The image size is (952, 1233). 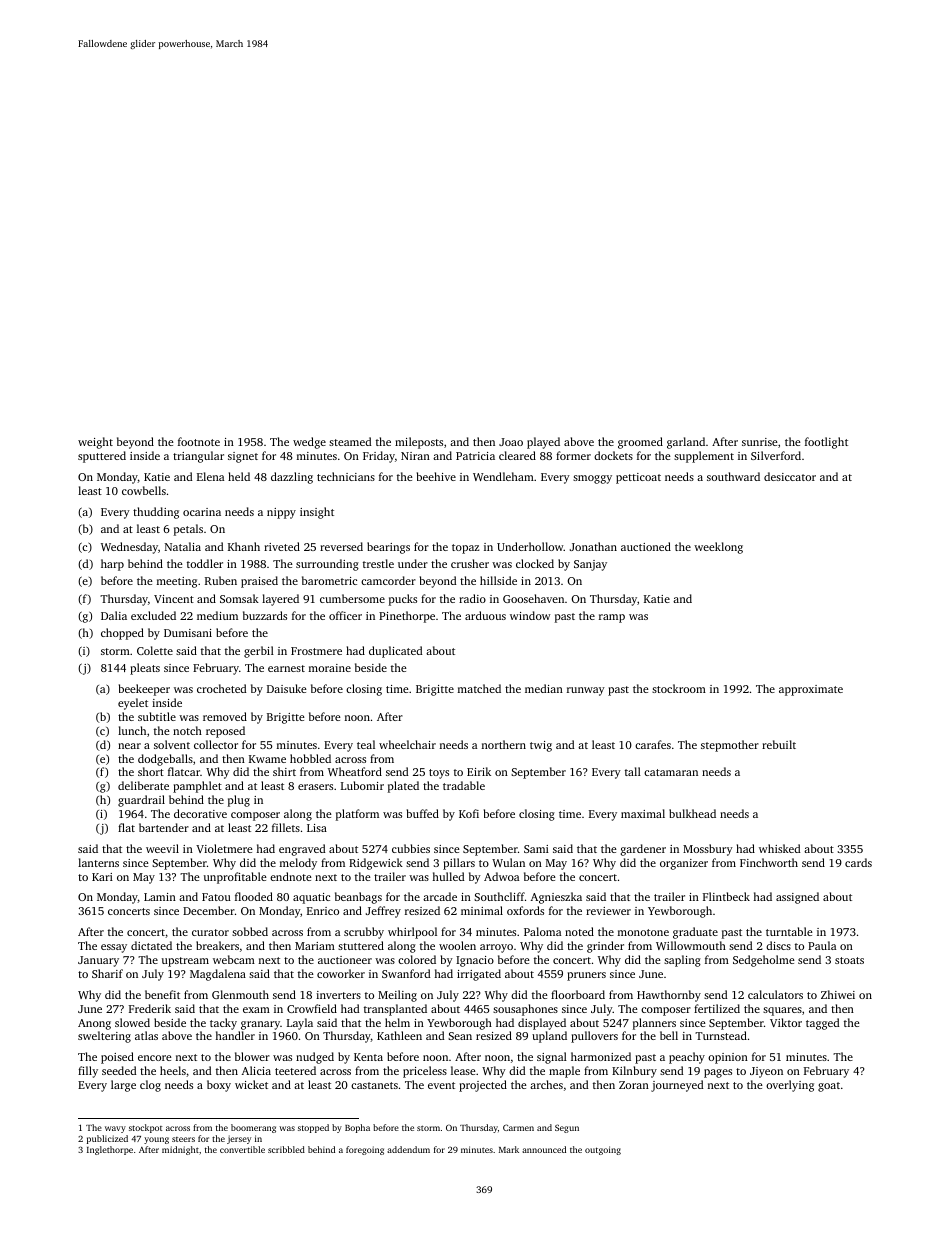 I want to click on auctioneer, so click(x=345, y=960).
